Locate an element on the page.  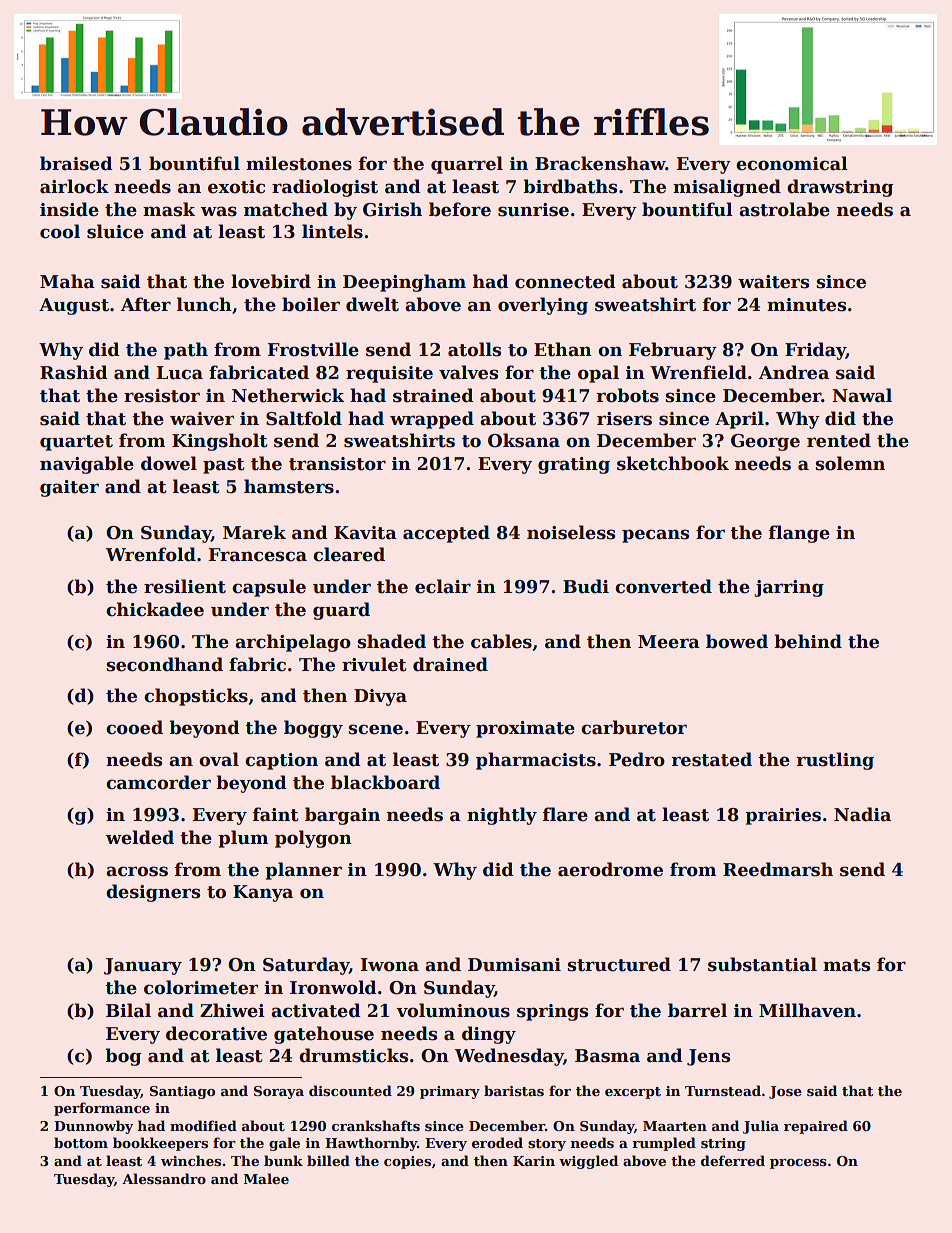
cooed is located at coordinates (134, 727).
